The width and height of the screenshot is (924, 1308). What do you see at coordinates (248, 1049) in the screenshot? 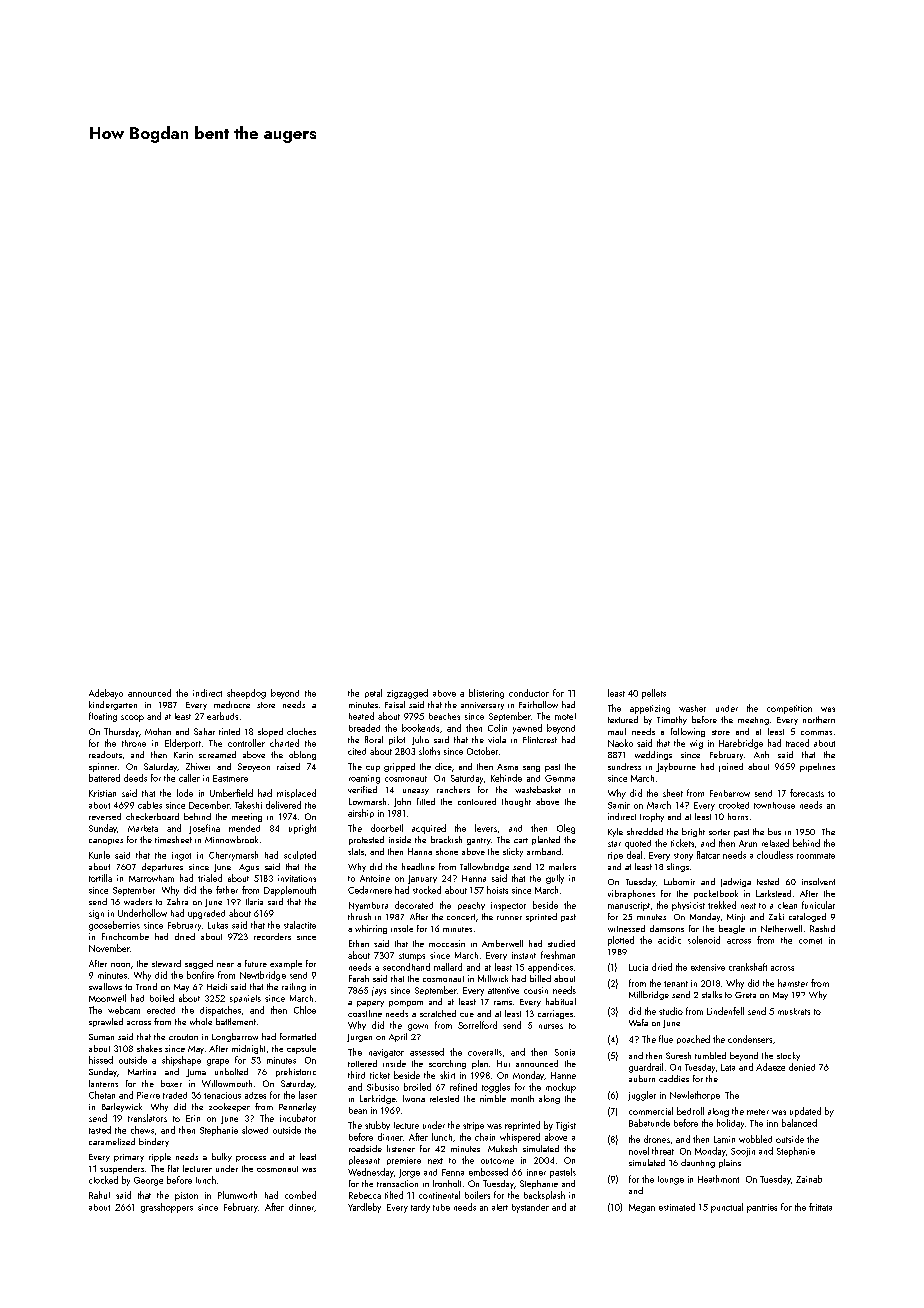
I see `midnight` at bounding box center [248, 1049].
